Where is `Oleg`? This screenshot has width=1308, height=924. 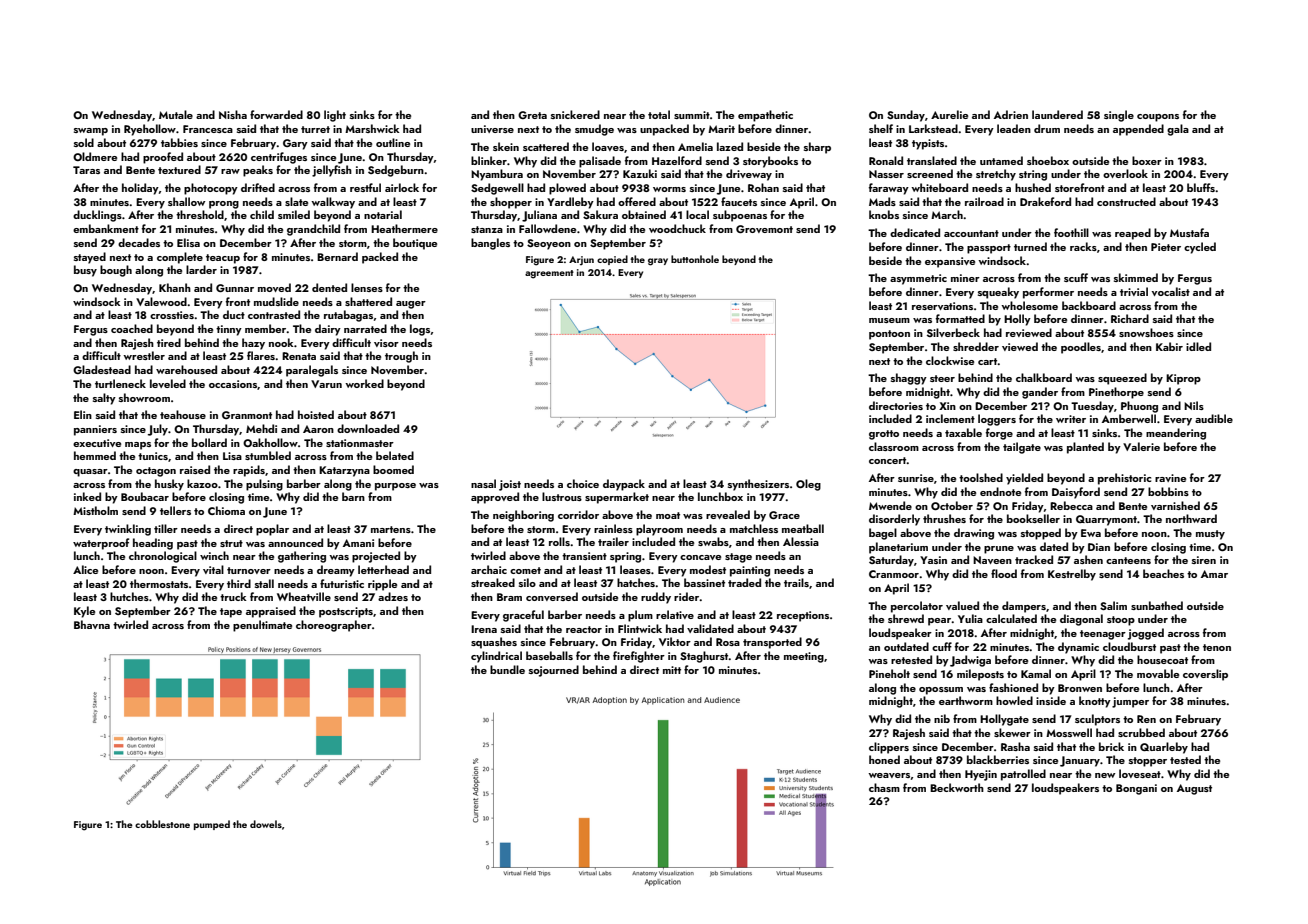
Oleg is located at coordinates (808, 485).
